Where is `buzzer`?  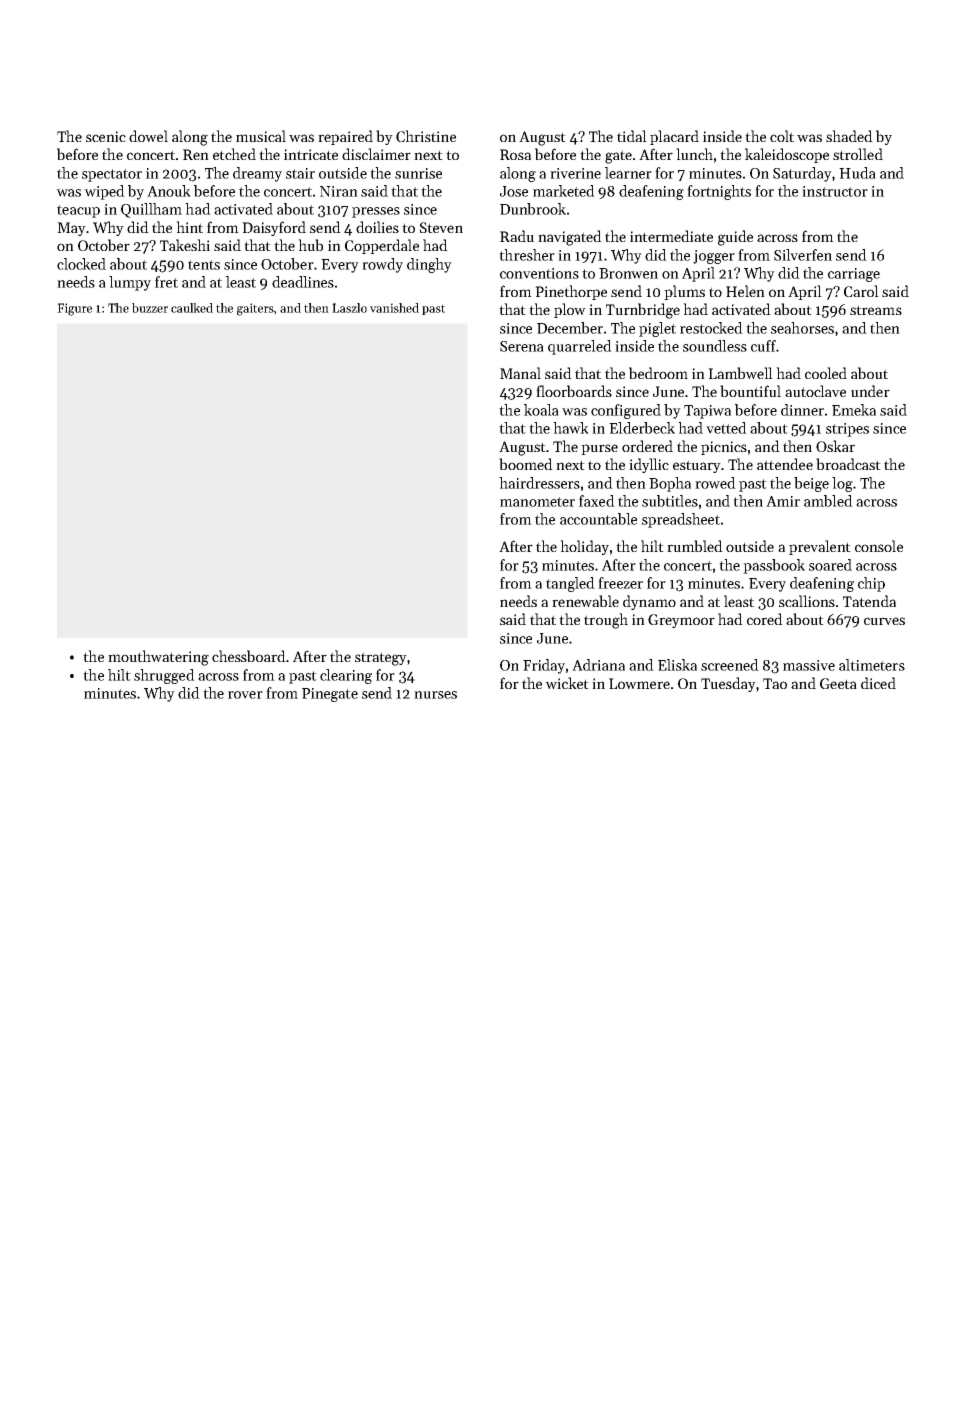 buzzer is located at coordinates (150, 308).
